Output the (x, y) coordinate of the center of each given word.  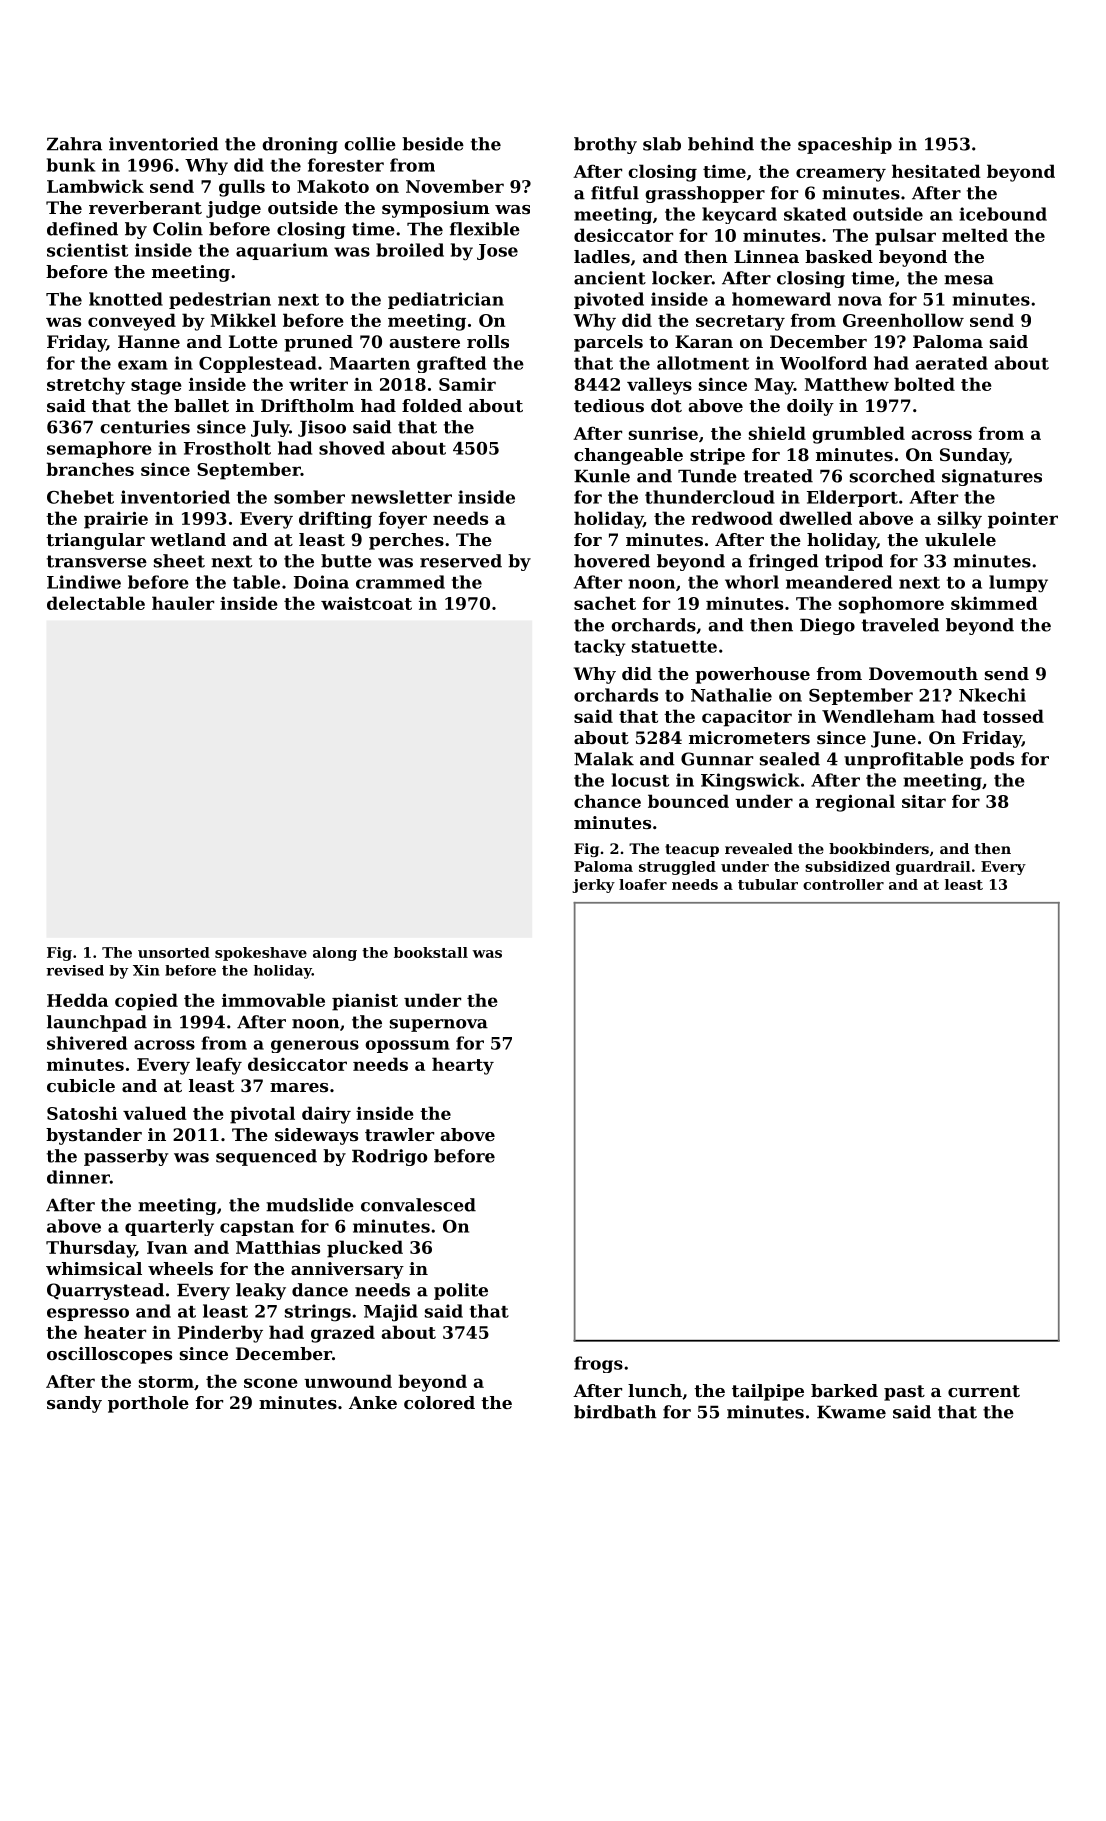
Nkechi (992, 695)
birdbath (615, 1412)
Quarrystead (105, 1291)
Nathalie (731, 695)
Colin (178, 229)
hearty (463, 1066)
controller (843, 884)
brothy (605, 145)
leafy (219, 1066)
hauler (183, 603)
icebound (1003, 214)
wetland (188, 539)
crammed (400, 582)
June (893, 739)
